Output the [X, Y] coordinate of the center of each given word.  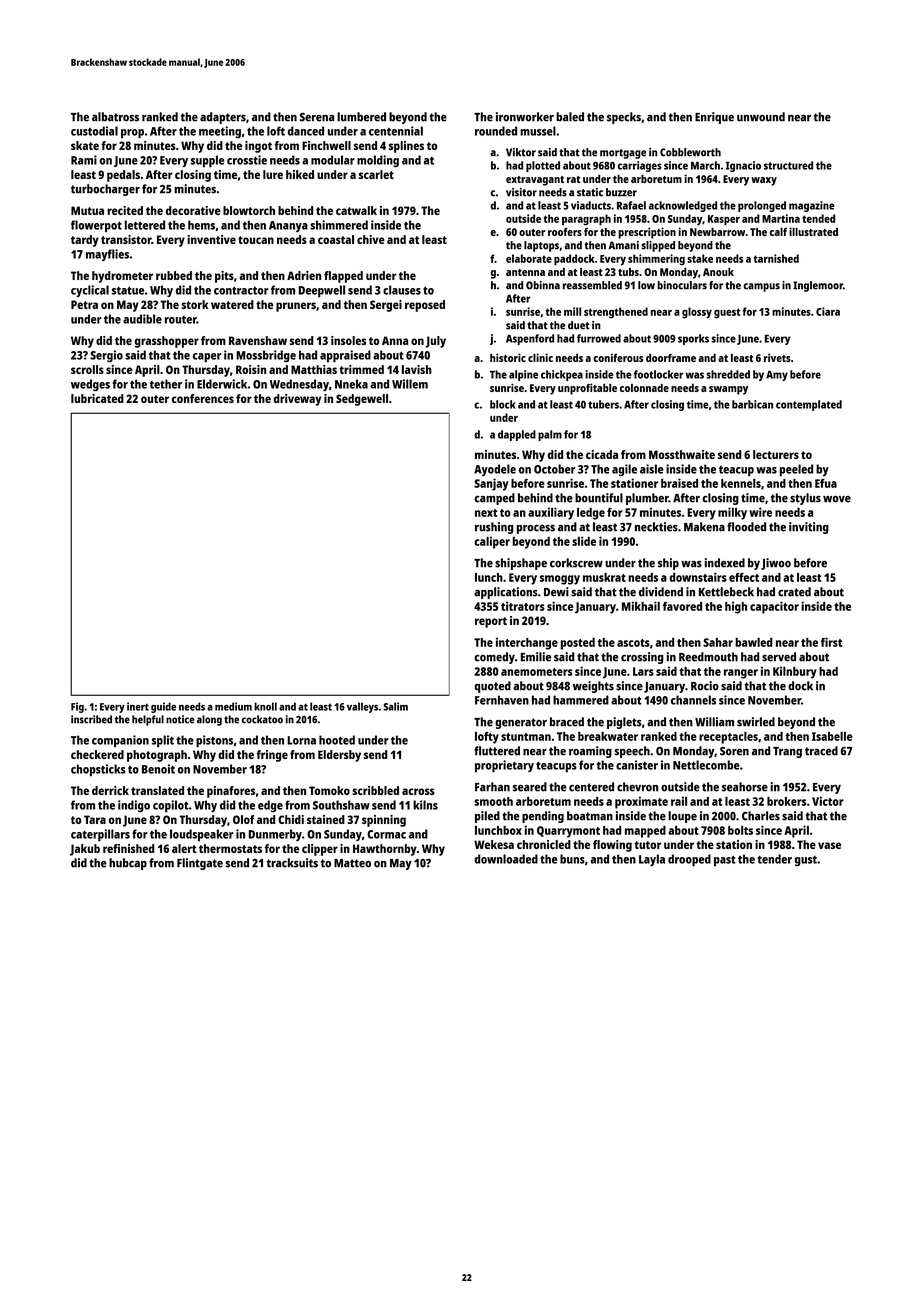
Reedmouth [708, 657]
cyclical [90, 291]
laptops [541, 246]
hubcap [128, 864]
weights [593, 687]
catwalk [356, 210]
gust [806, 861]
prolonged [762, 206]
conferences [203, 398]
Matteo [352, 863]
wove [837, 499]
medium [233, 706]
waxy [764, 181]
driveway [297, 400]
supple [207, 161]
